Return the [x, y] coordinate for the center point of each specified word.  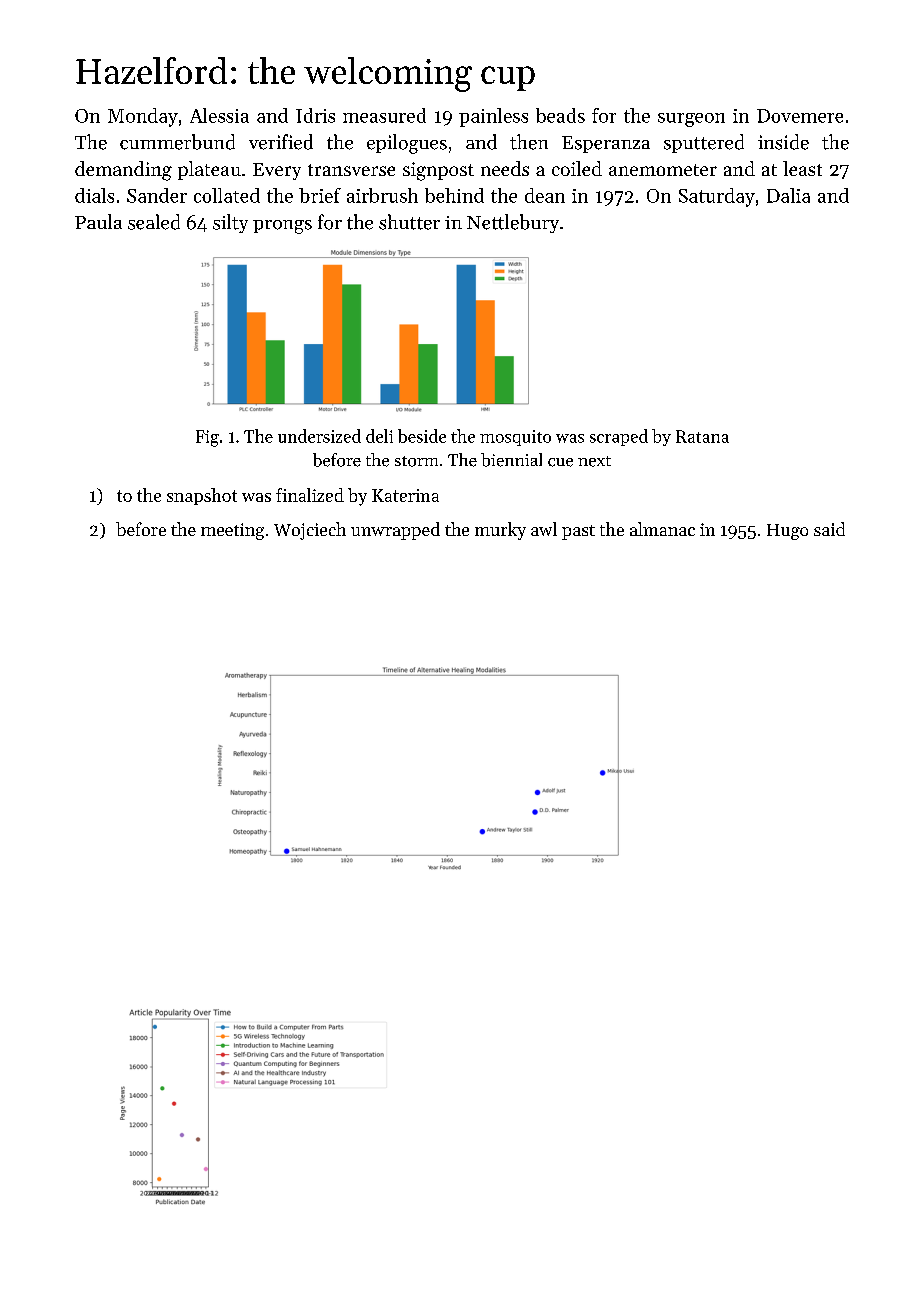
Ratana [702, 436]
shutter [409, 222]
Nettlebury [513, 223]
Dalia [788, 195]
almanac [662, 529]
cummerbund [177, 142]
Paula [98, 221]
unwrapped [395, 531]
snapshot [202, 496]
